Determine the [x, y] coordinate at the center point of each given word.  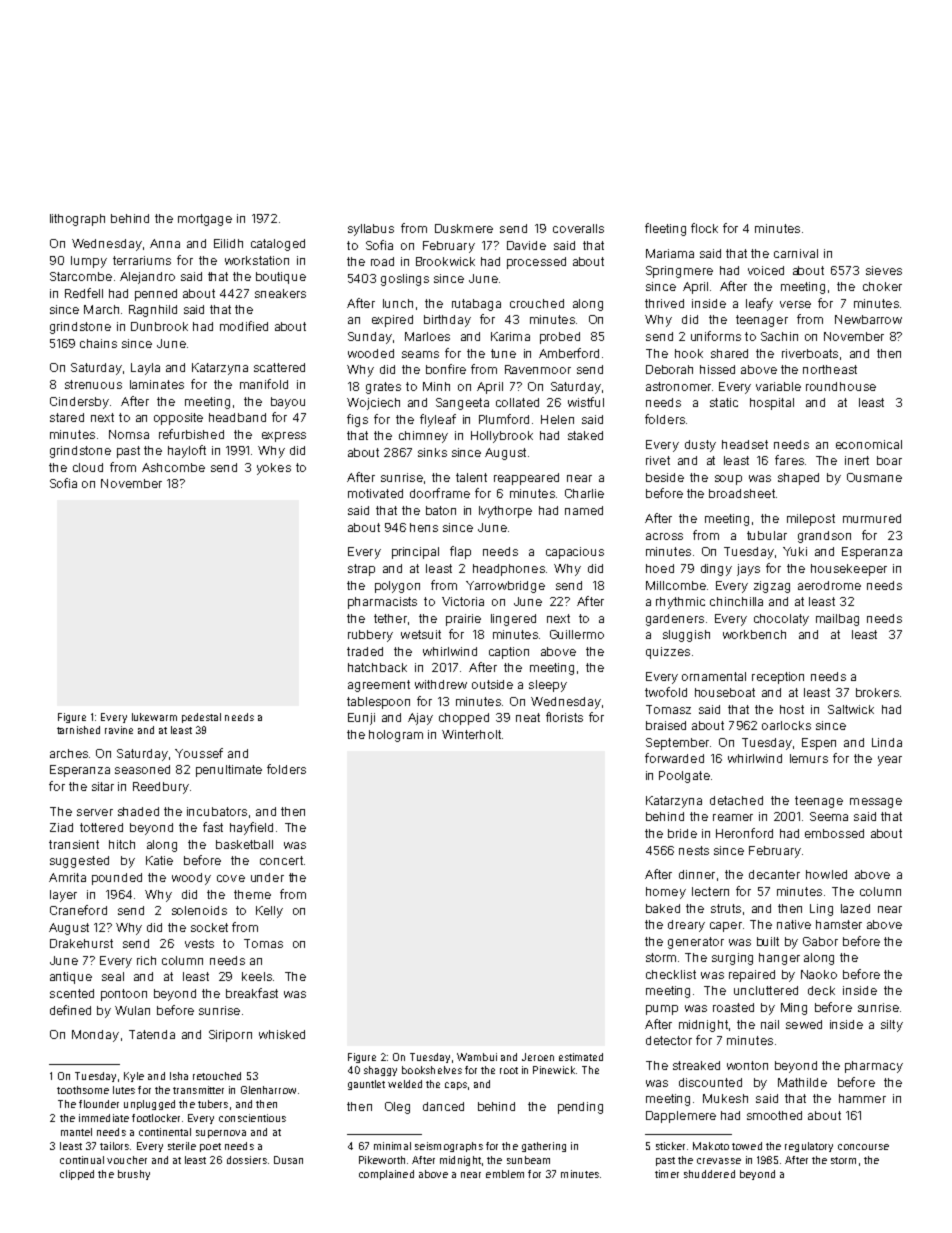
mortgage [205, 220]
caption [509, 653]
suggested [79, 862]
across [664, 536]
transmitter [198, 1090]
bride [682, 833]
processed [536, 263]
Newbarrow [868, 319]
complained [386, 1175]
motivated [375, 493]
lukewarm [154, 717]
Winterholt [471, 734]
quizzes [668, 653]
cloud [88, 467]
